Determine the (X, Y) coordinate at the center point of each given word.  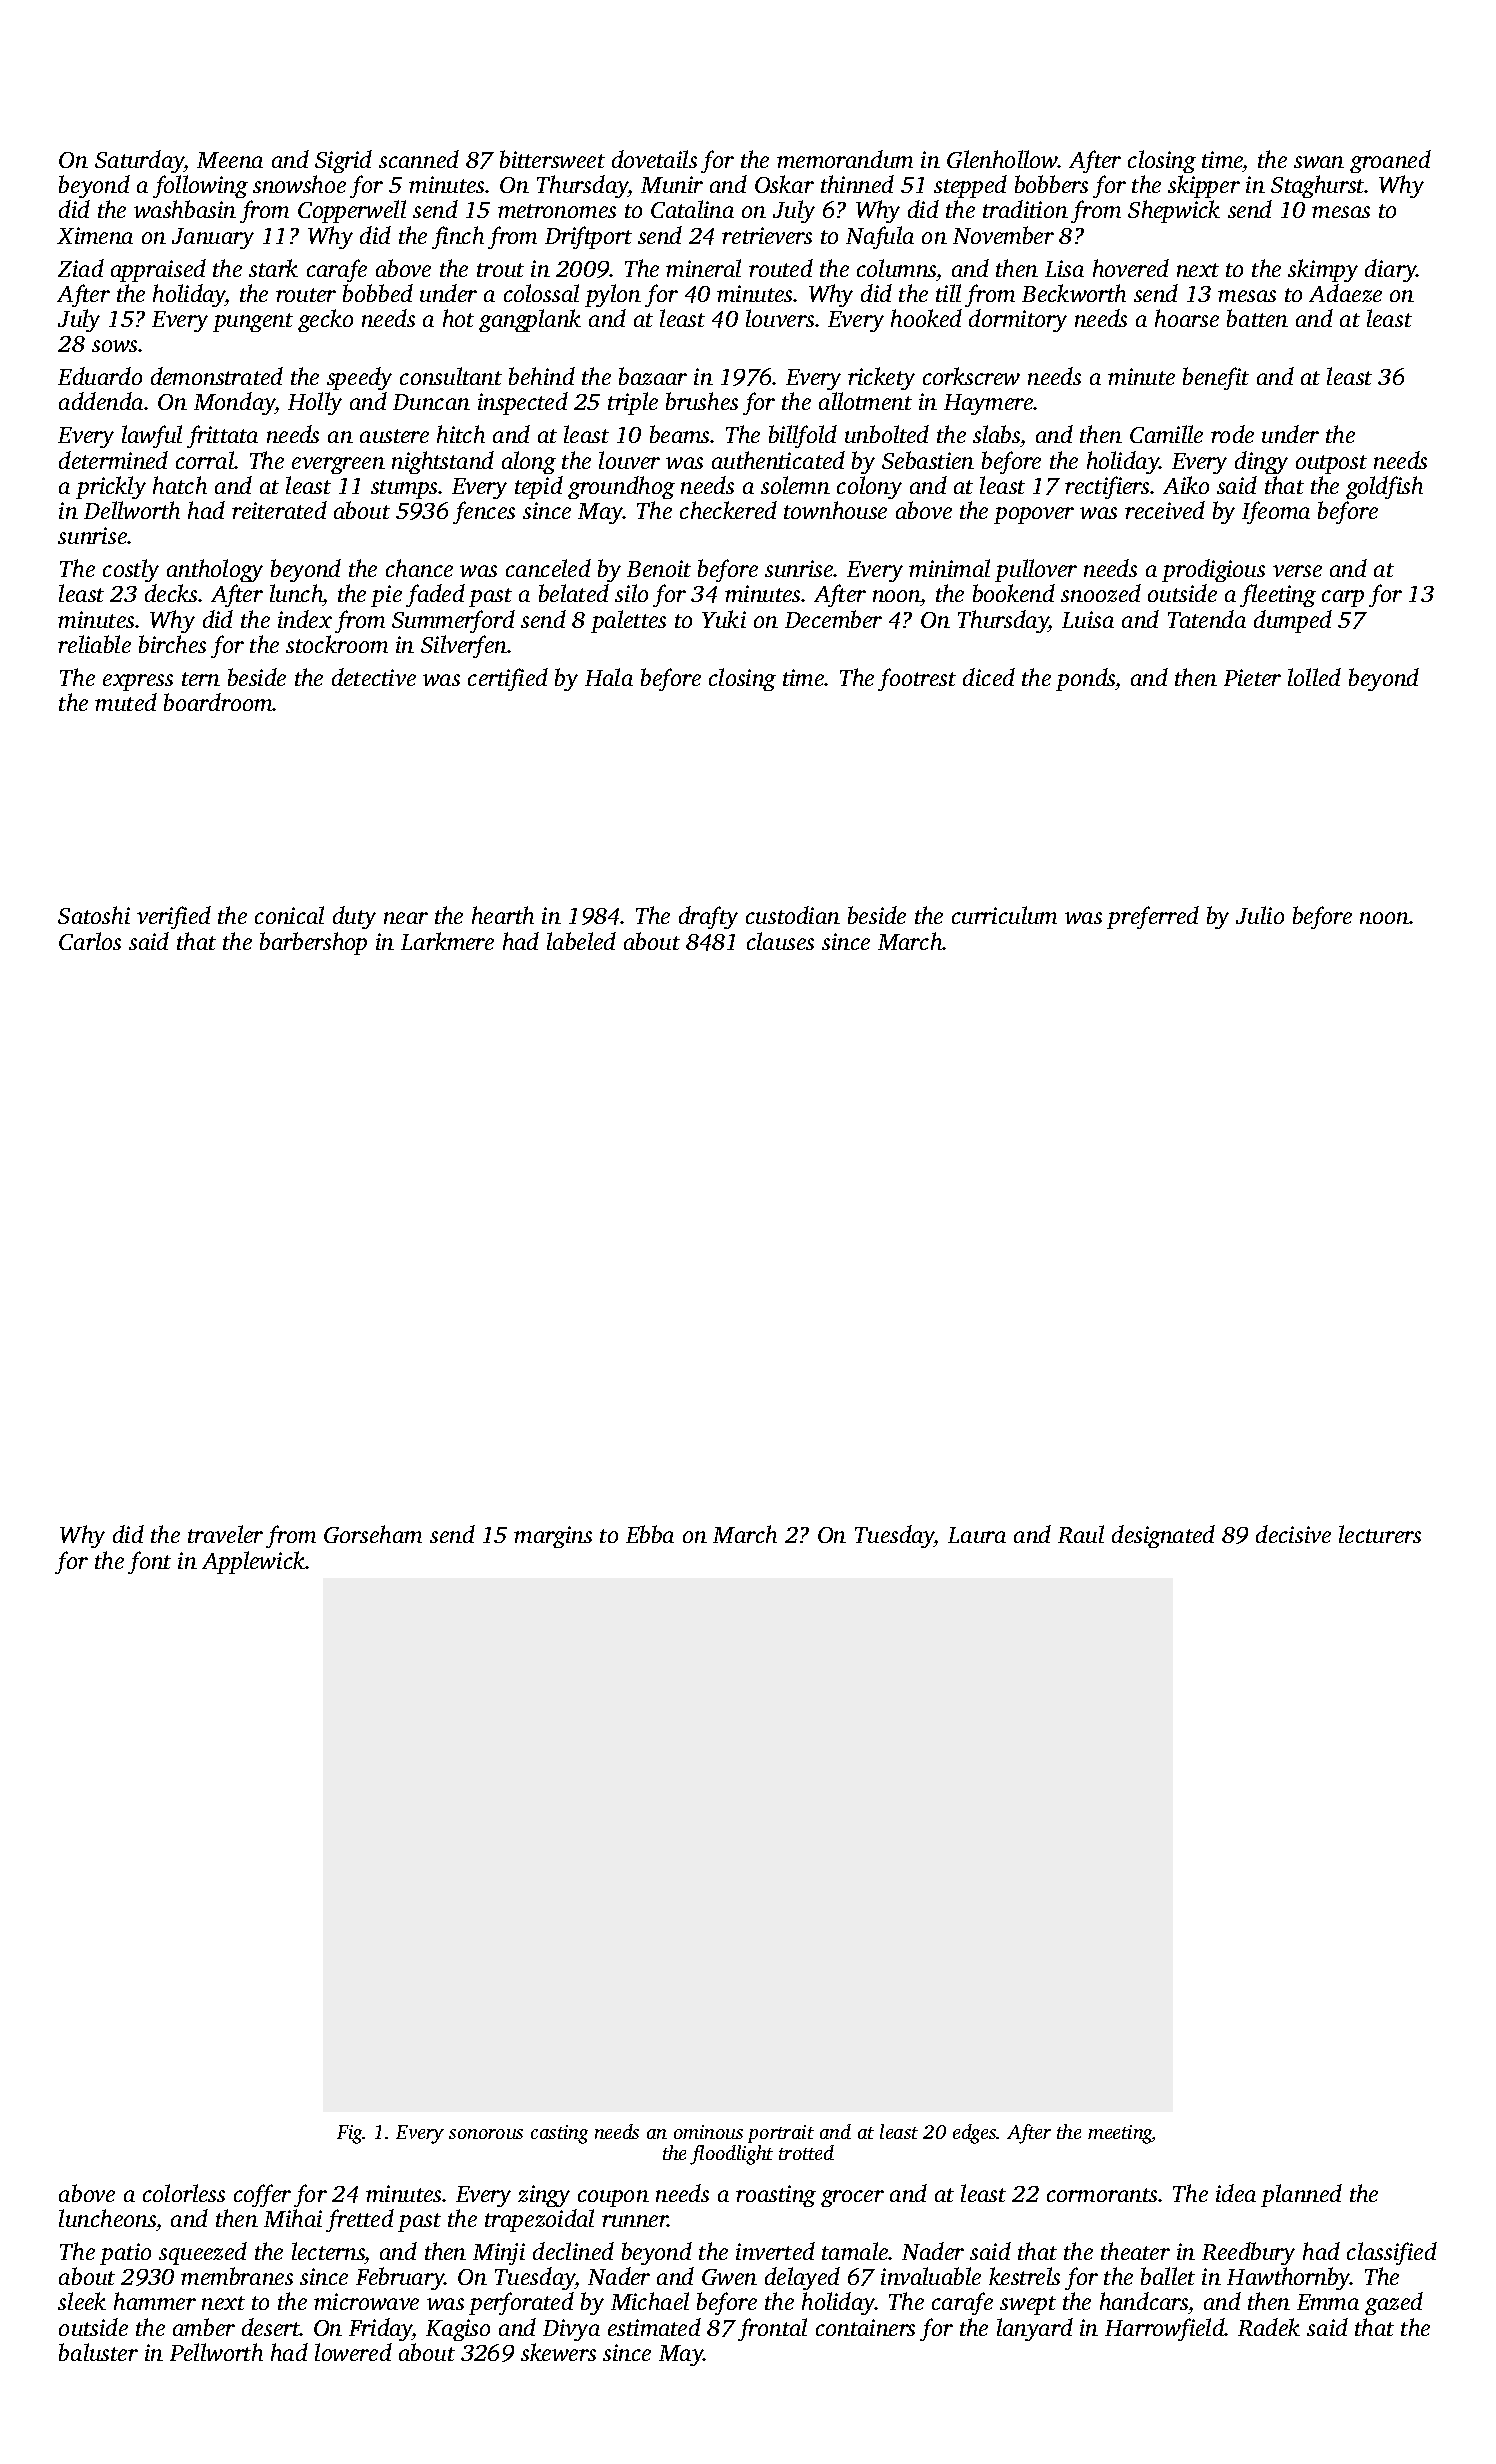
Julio (1260, 915)
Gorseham (373, 1534)
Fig (350, 2134)
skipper (1204, 186)
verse (1297, 571)
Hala (609, 677)
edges (975, 2134)
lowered (353, 2352)
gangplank (530, 320)
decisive (1293, 1534)
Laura (977, 1535)
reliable (94, 644)
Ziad (81, 268)
